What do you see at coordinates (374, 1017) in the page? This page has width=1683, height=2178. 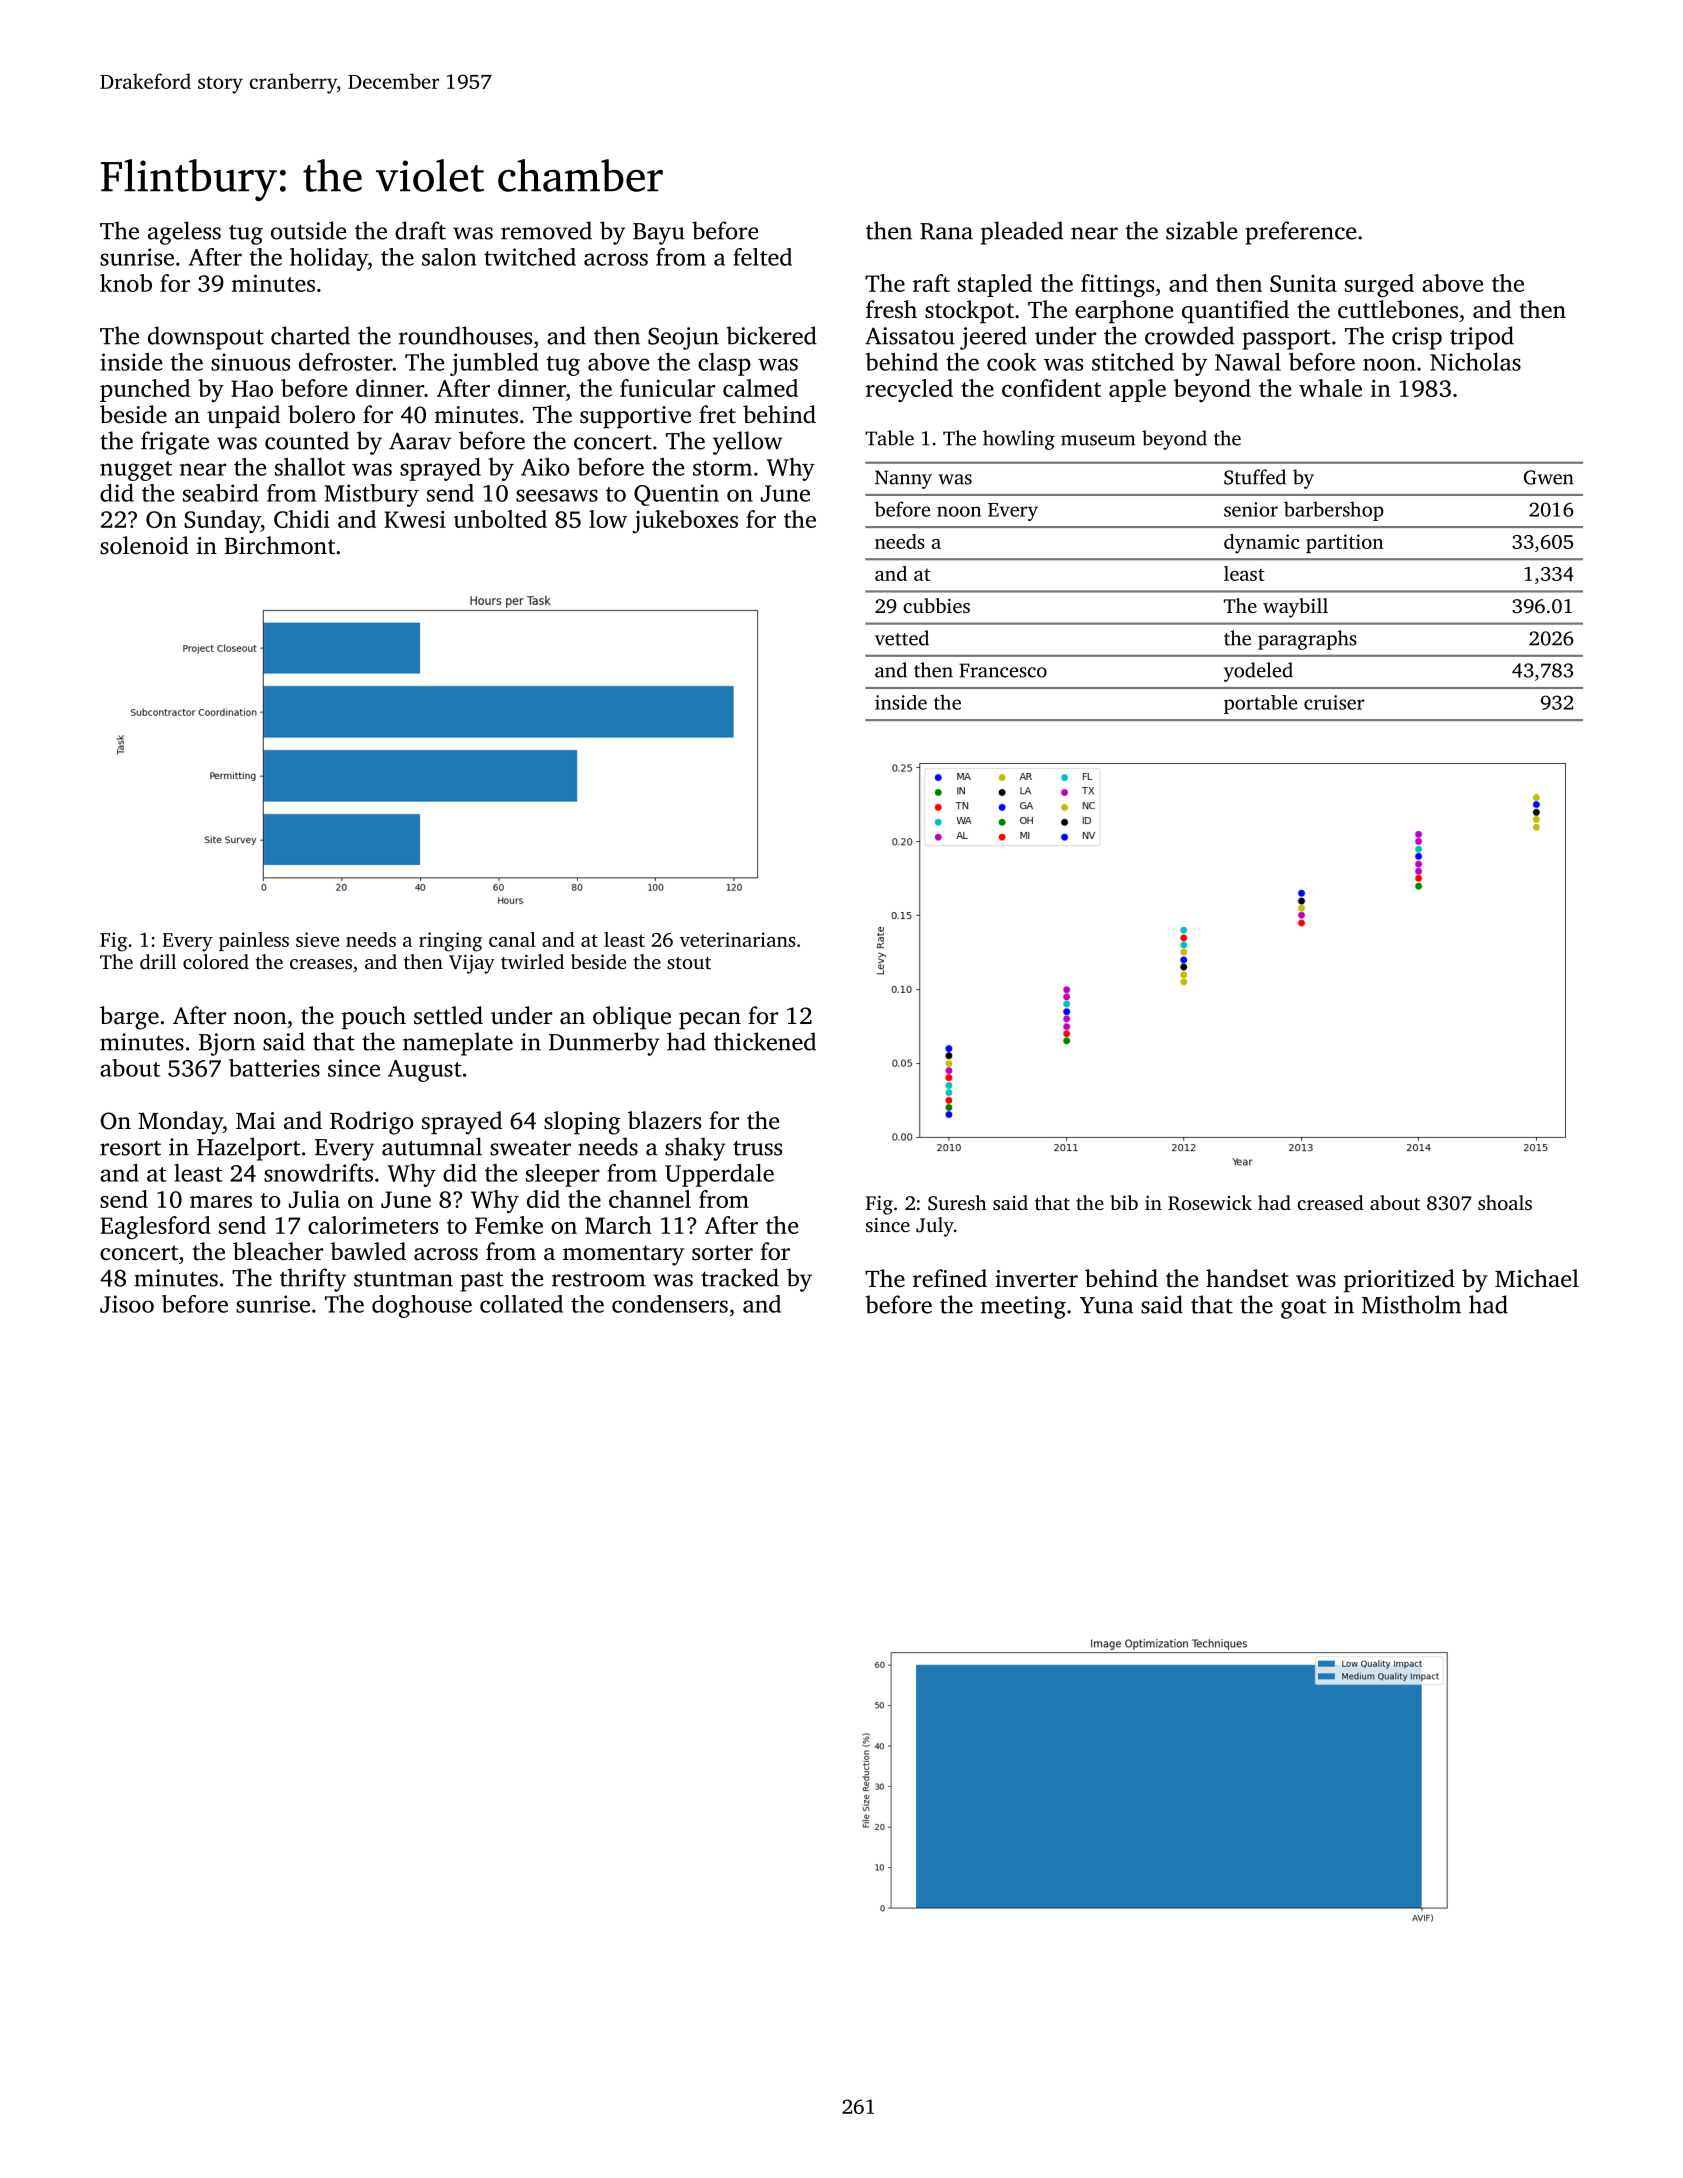 I see `pouch` at bounding box center [374, 1017].
